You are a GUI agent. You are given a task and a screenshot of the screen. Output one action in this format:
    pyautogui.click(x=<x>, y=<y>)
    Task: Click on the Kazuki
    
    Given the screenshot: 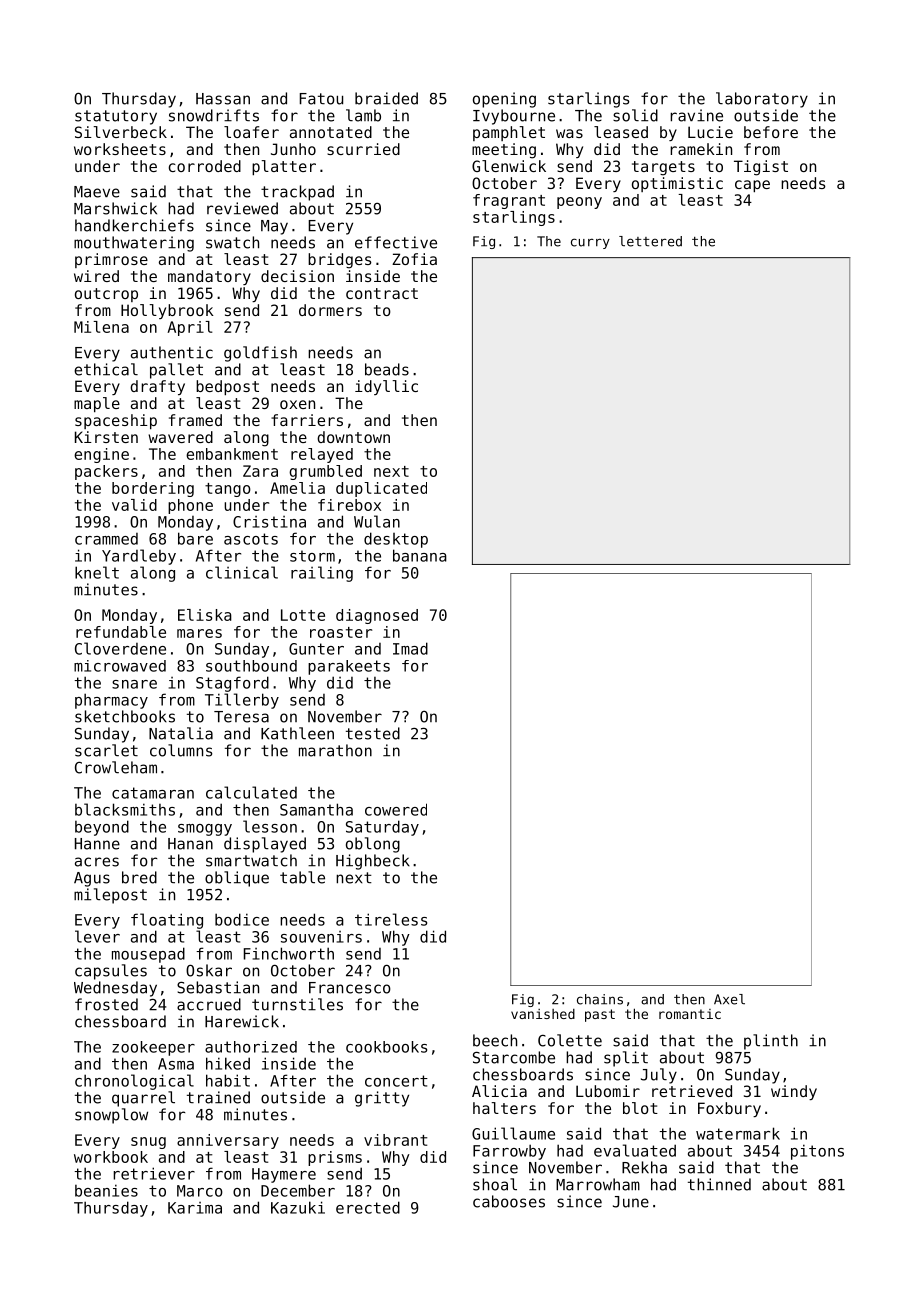 What is the action you would take?
    pyautogui.click(x=298, y=1207)
